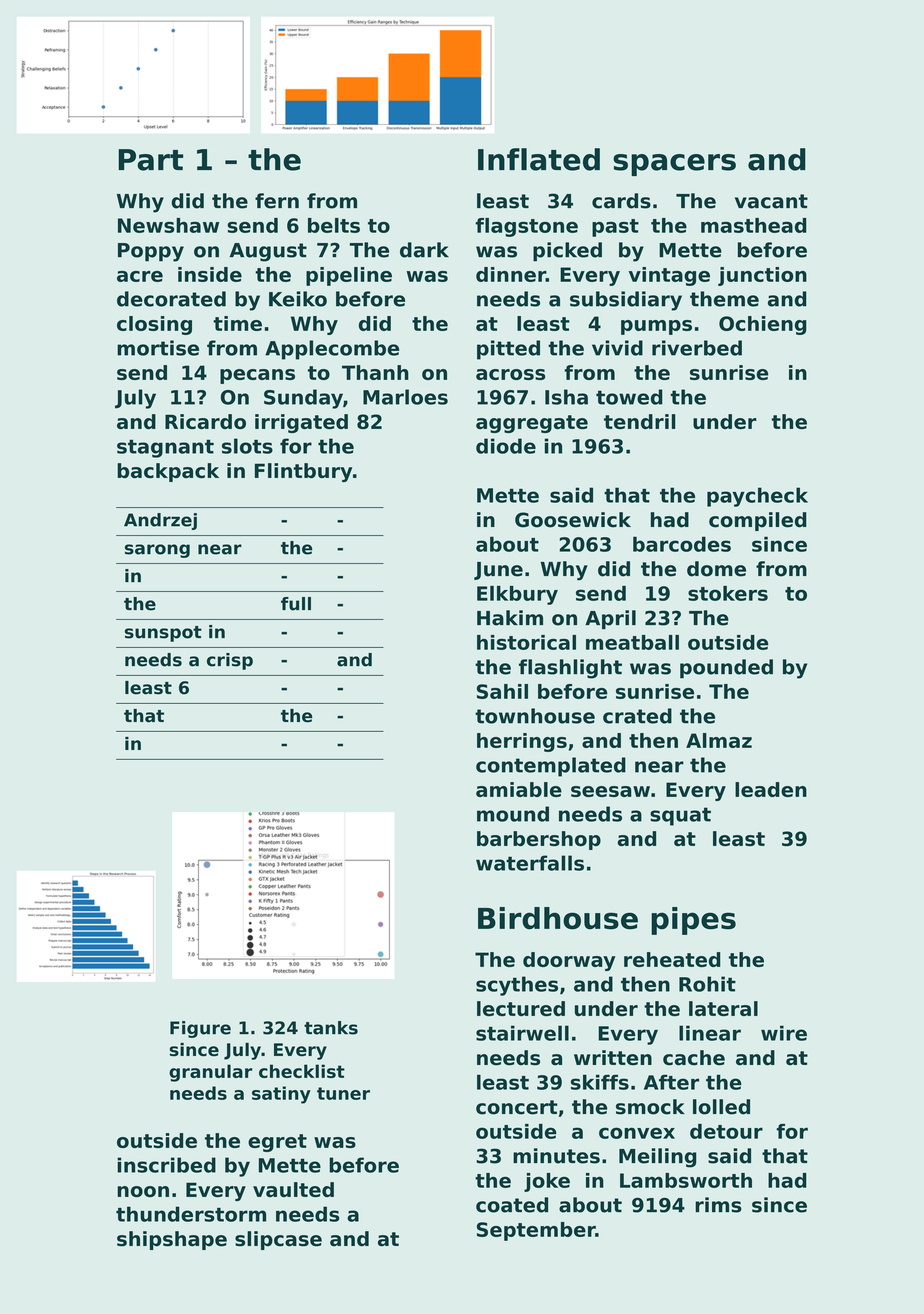 The image size is (924, 1314). I want to click on historical, so click(526, 642).
